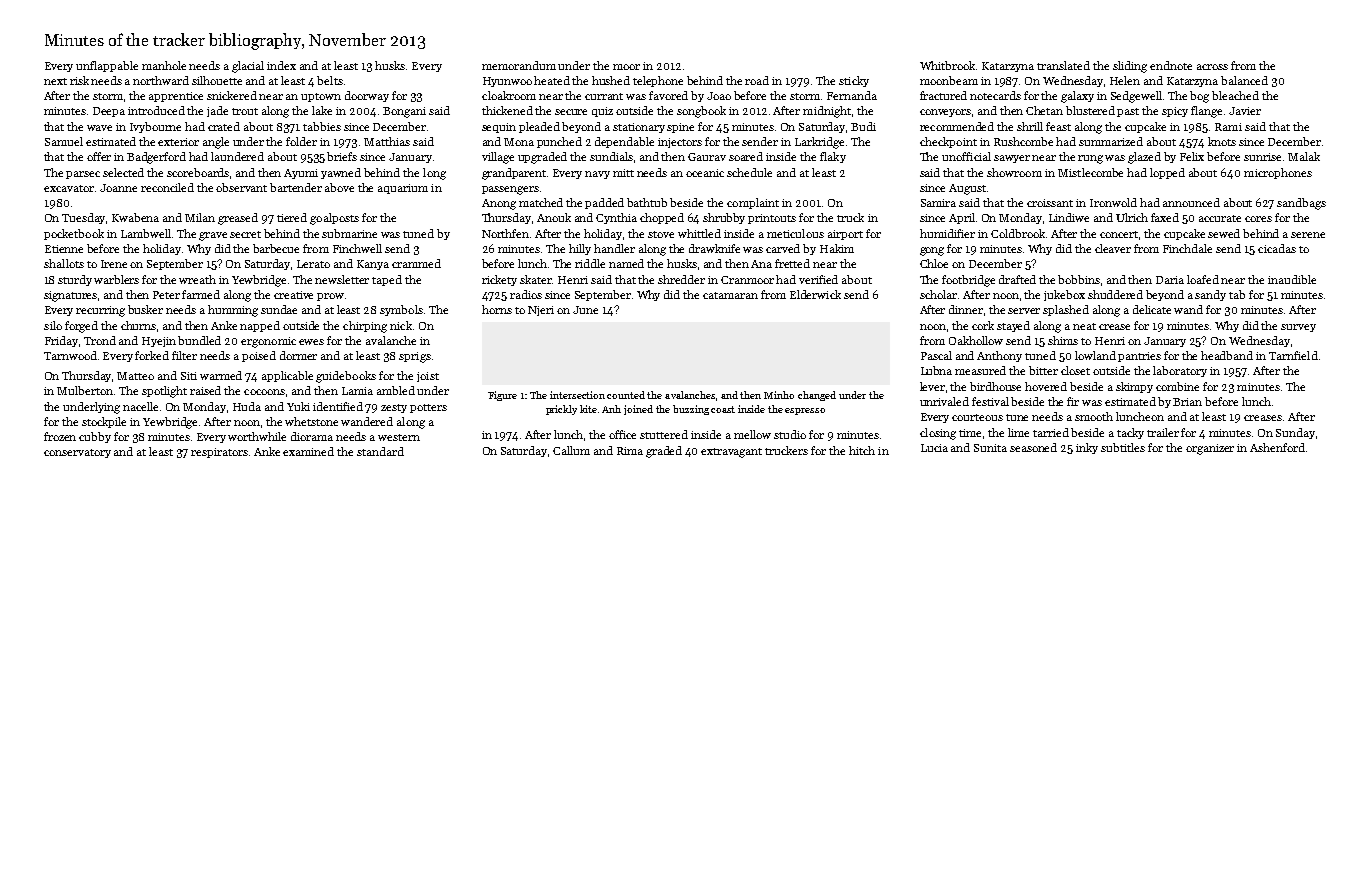  What do you see at coordinates (109, 112) in the document?
I see `Deepa` at bounding box center [109, 112].
